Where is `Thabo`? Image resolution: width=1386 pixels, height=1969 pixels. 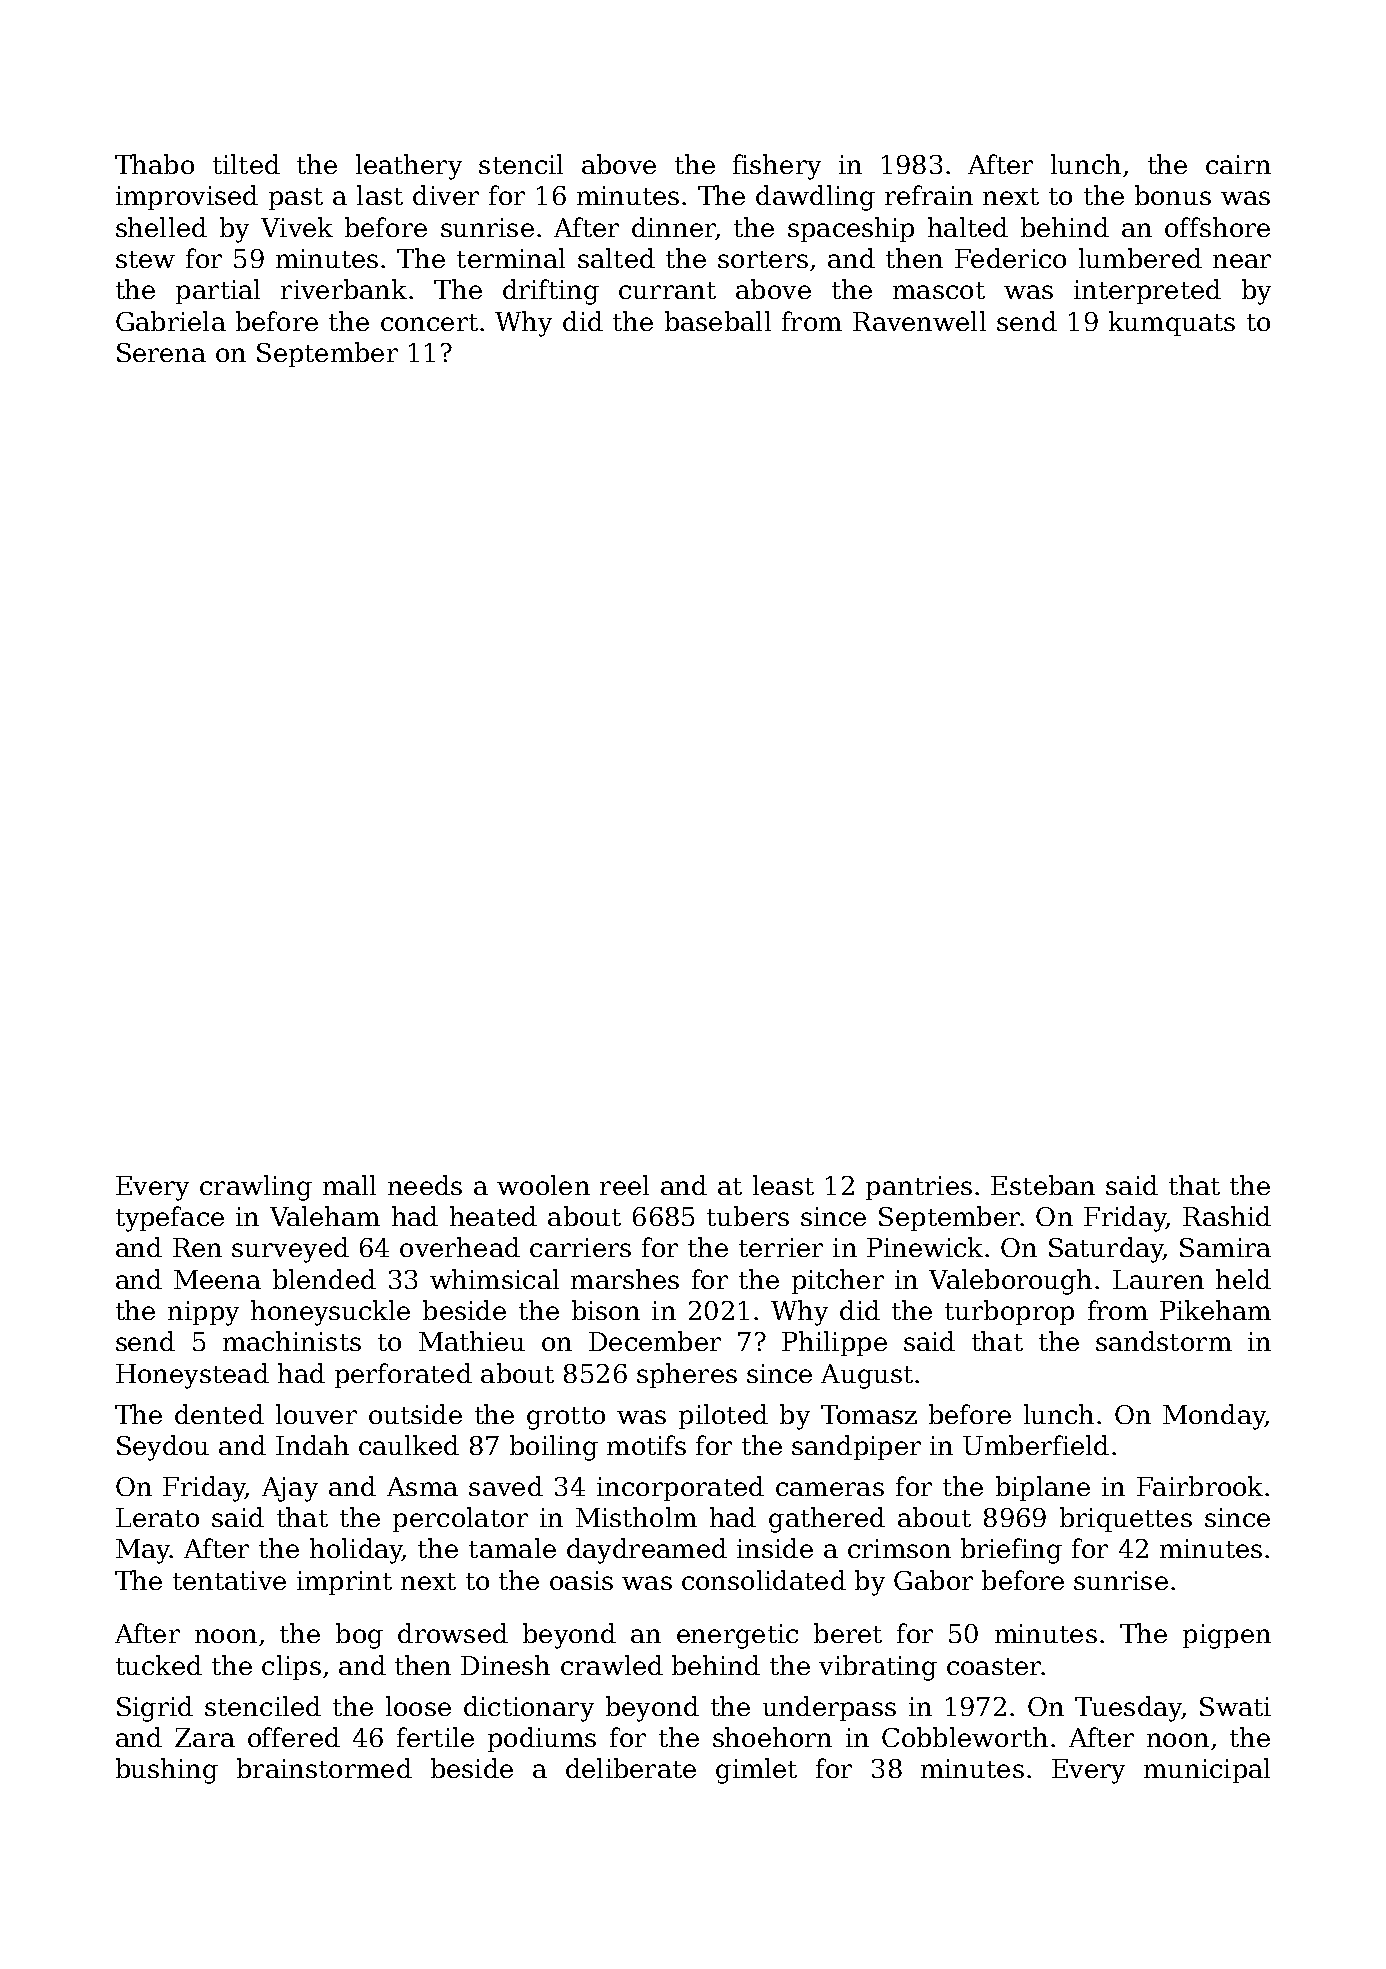 Thabo is located at coordinates (154, 164).
